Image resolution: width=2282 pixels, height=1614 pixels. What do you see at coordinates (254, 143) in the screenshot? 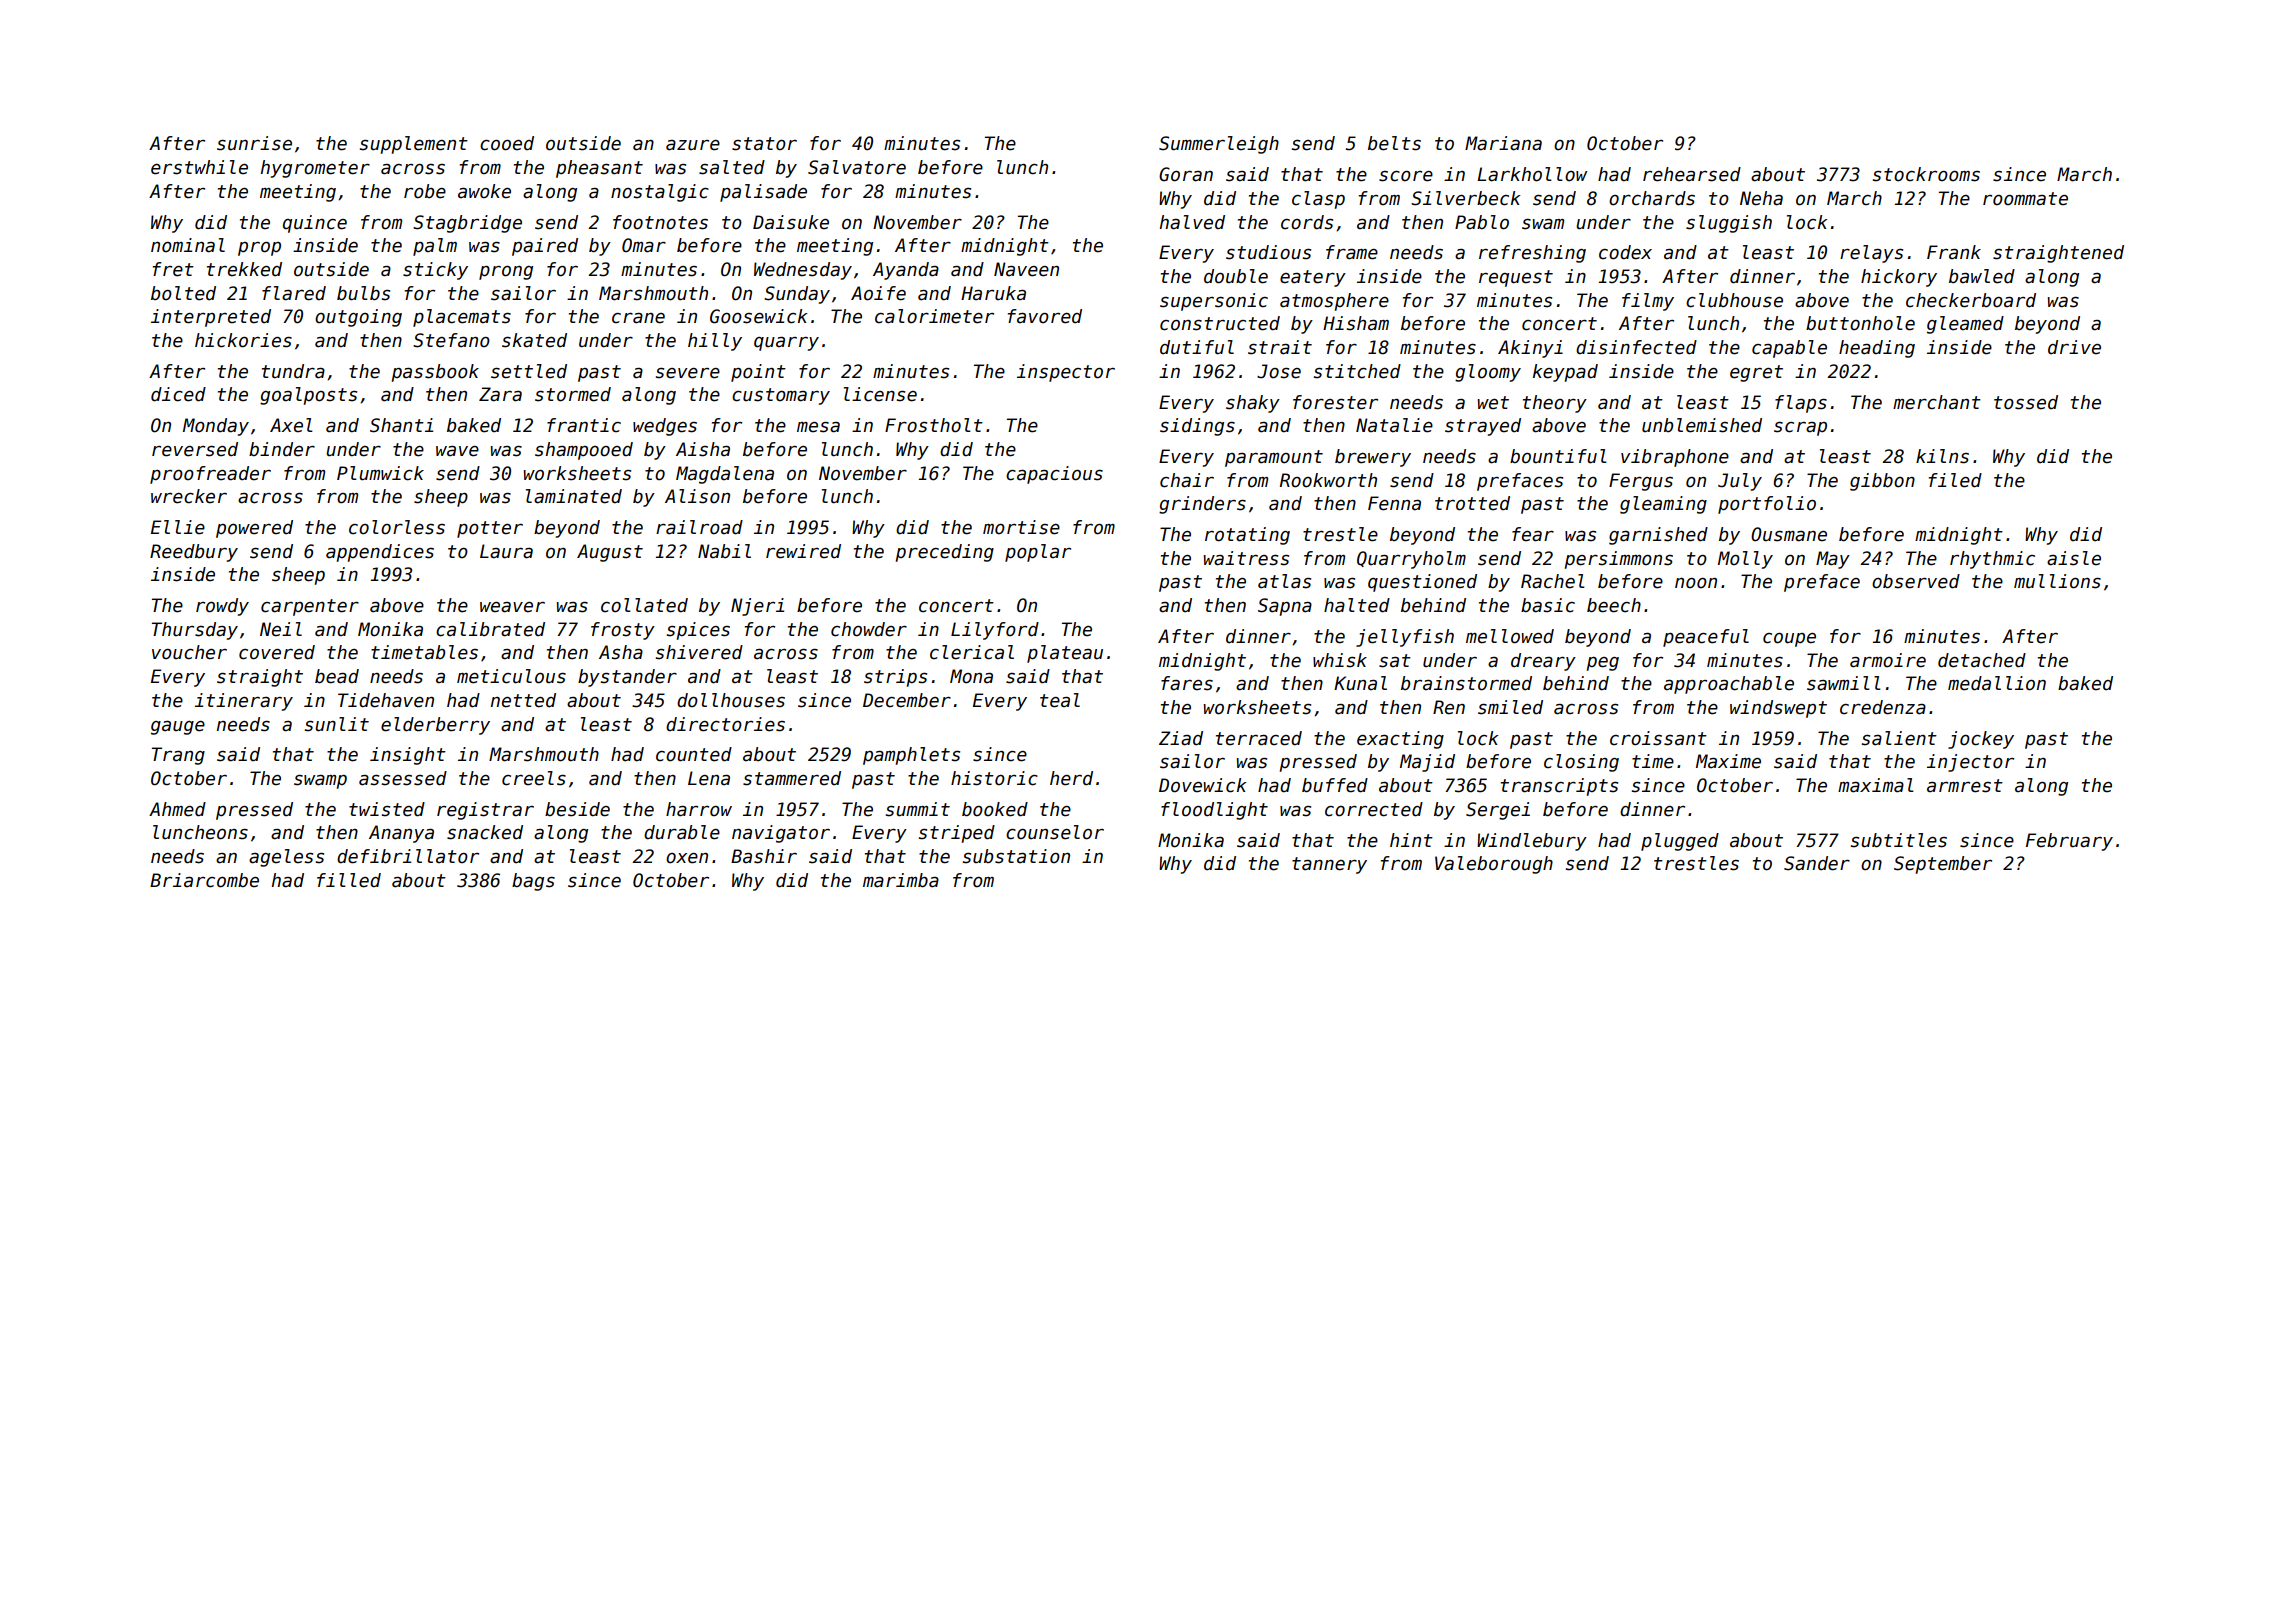
I see `sunrise` at bounding box center [254, 143].
